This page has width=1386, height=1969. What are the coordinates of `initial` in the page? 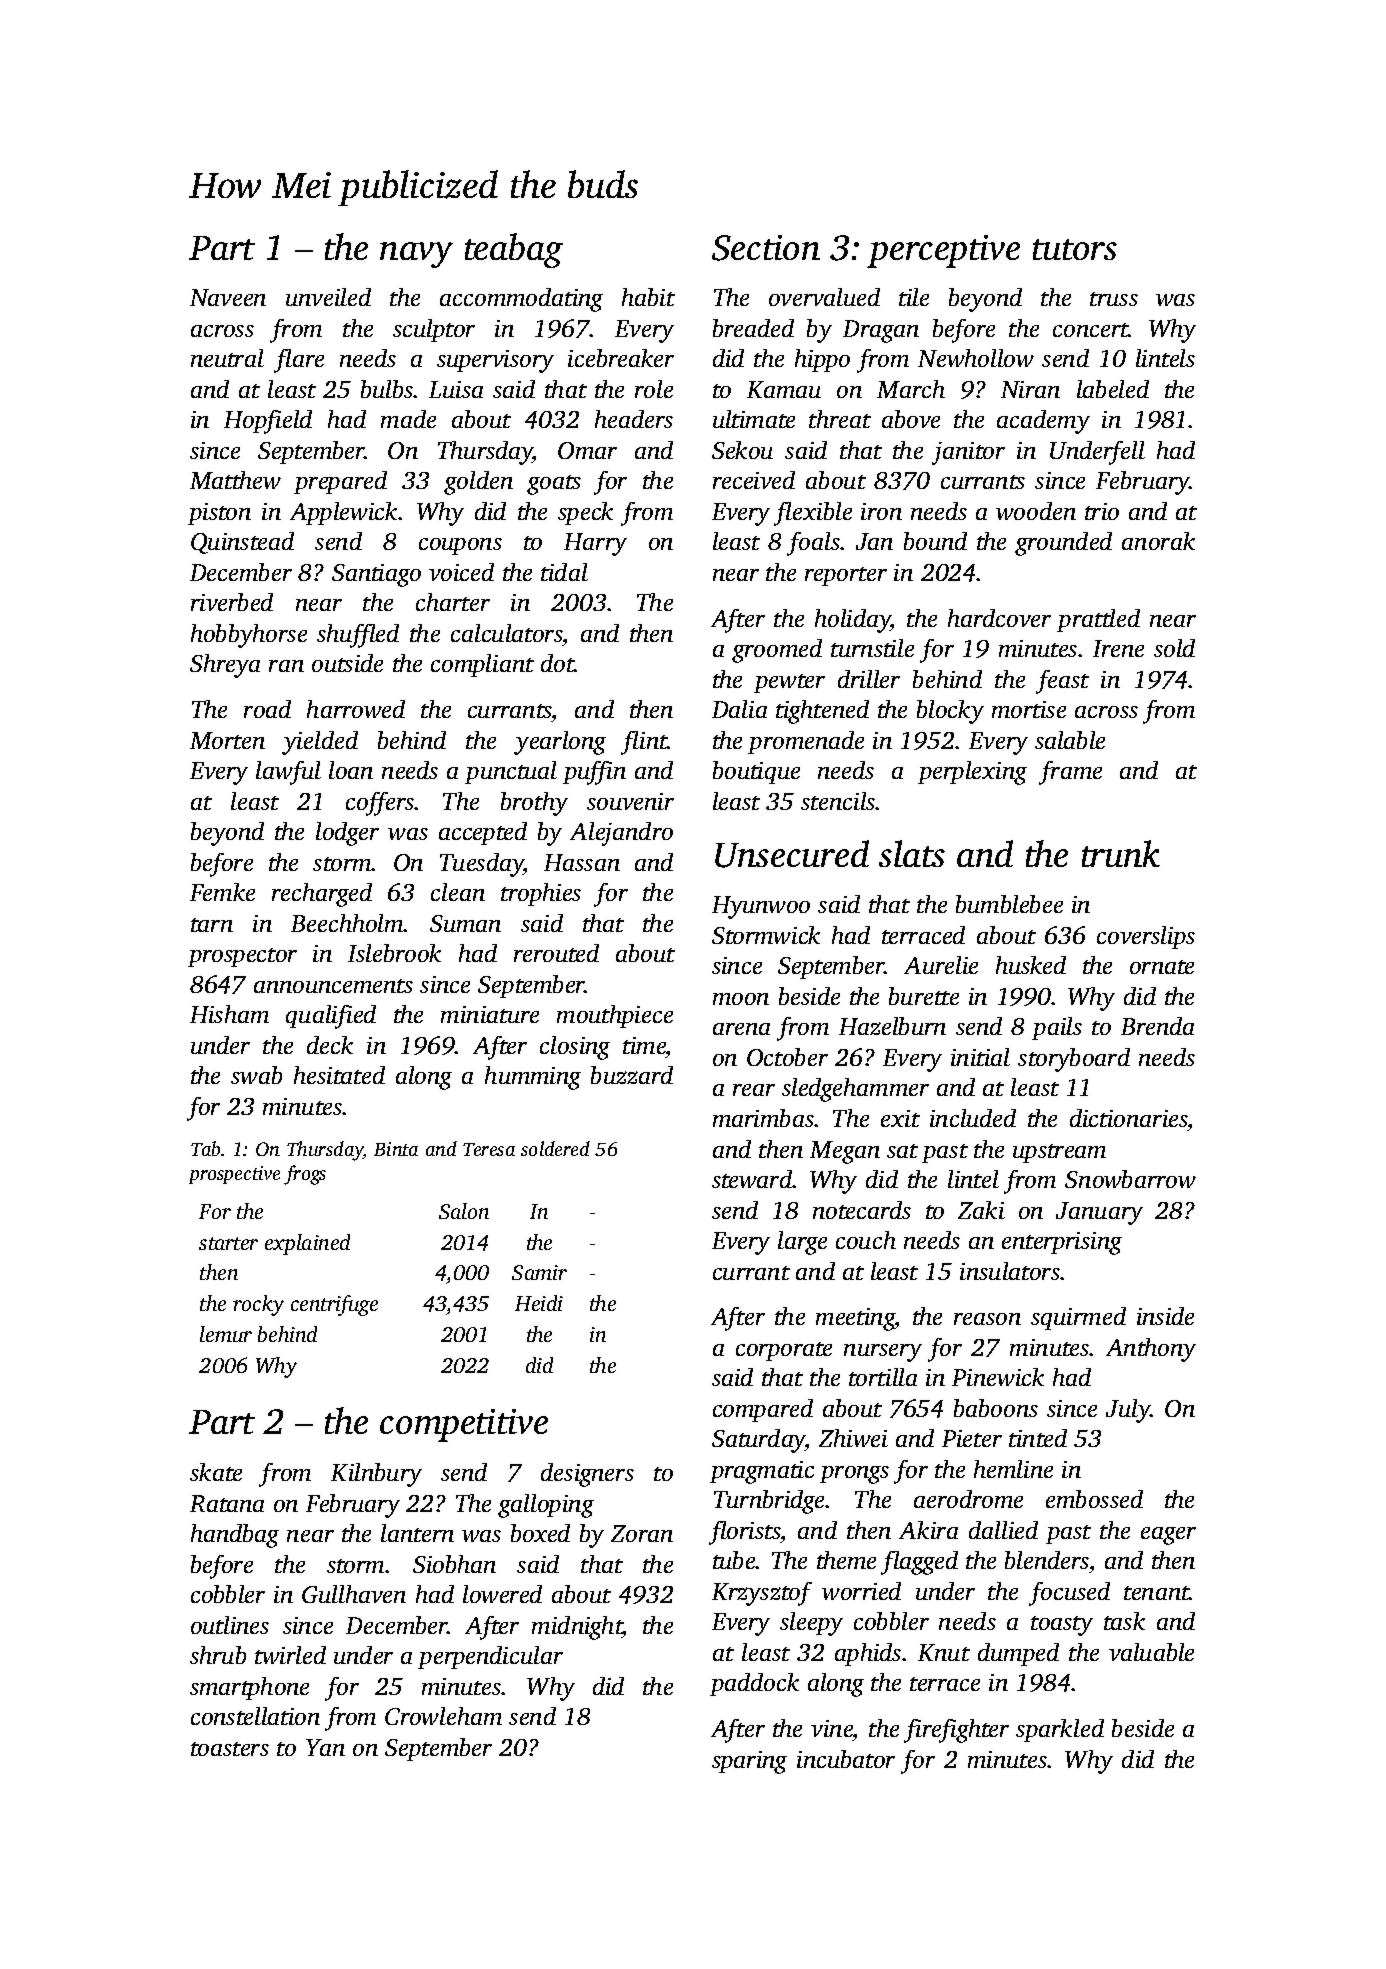 It's located at (980, 1057).
